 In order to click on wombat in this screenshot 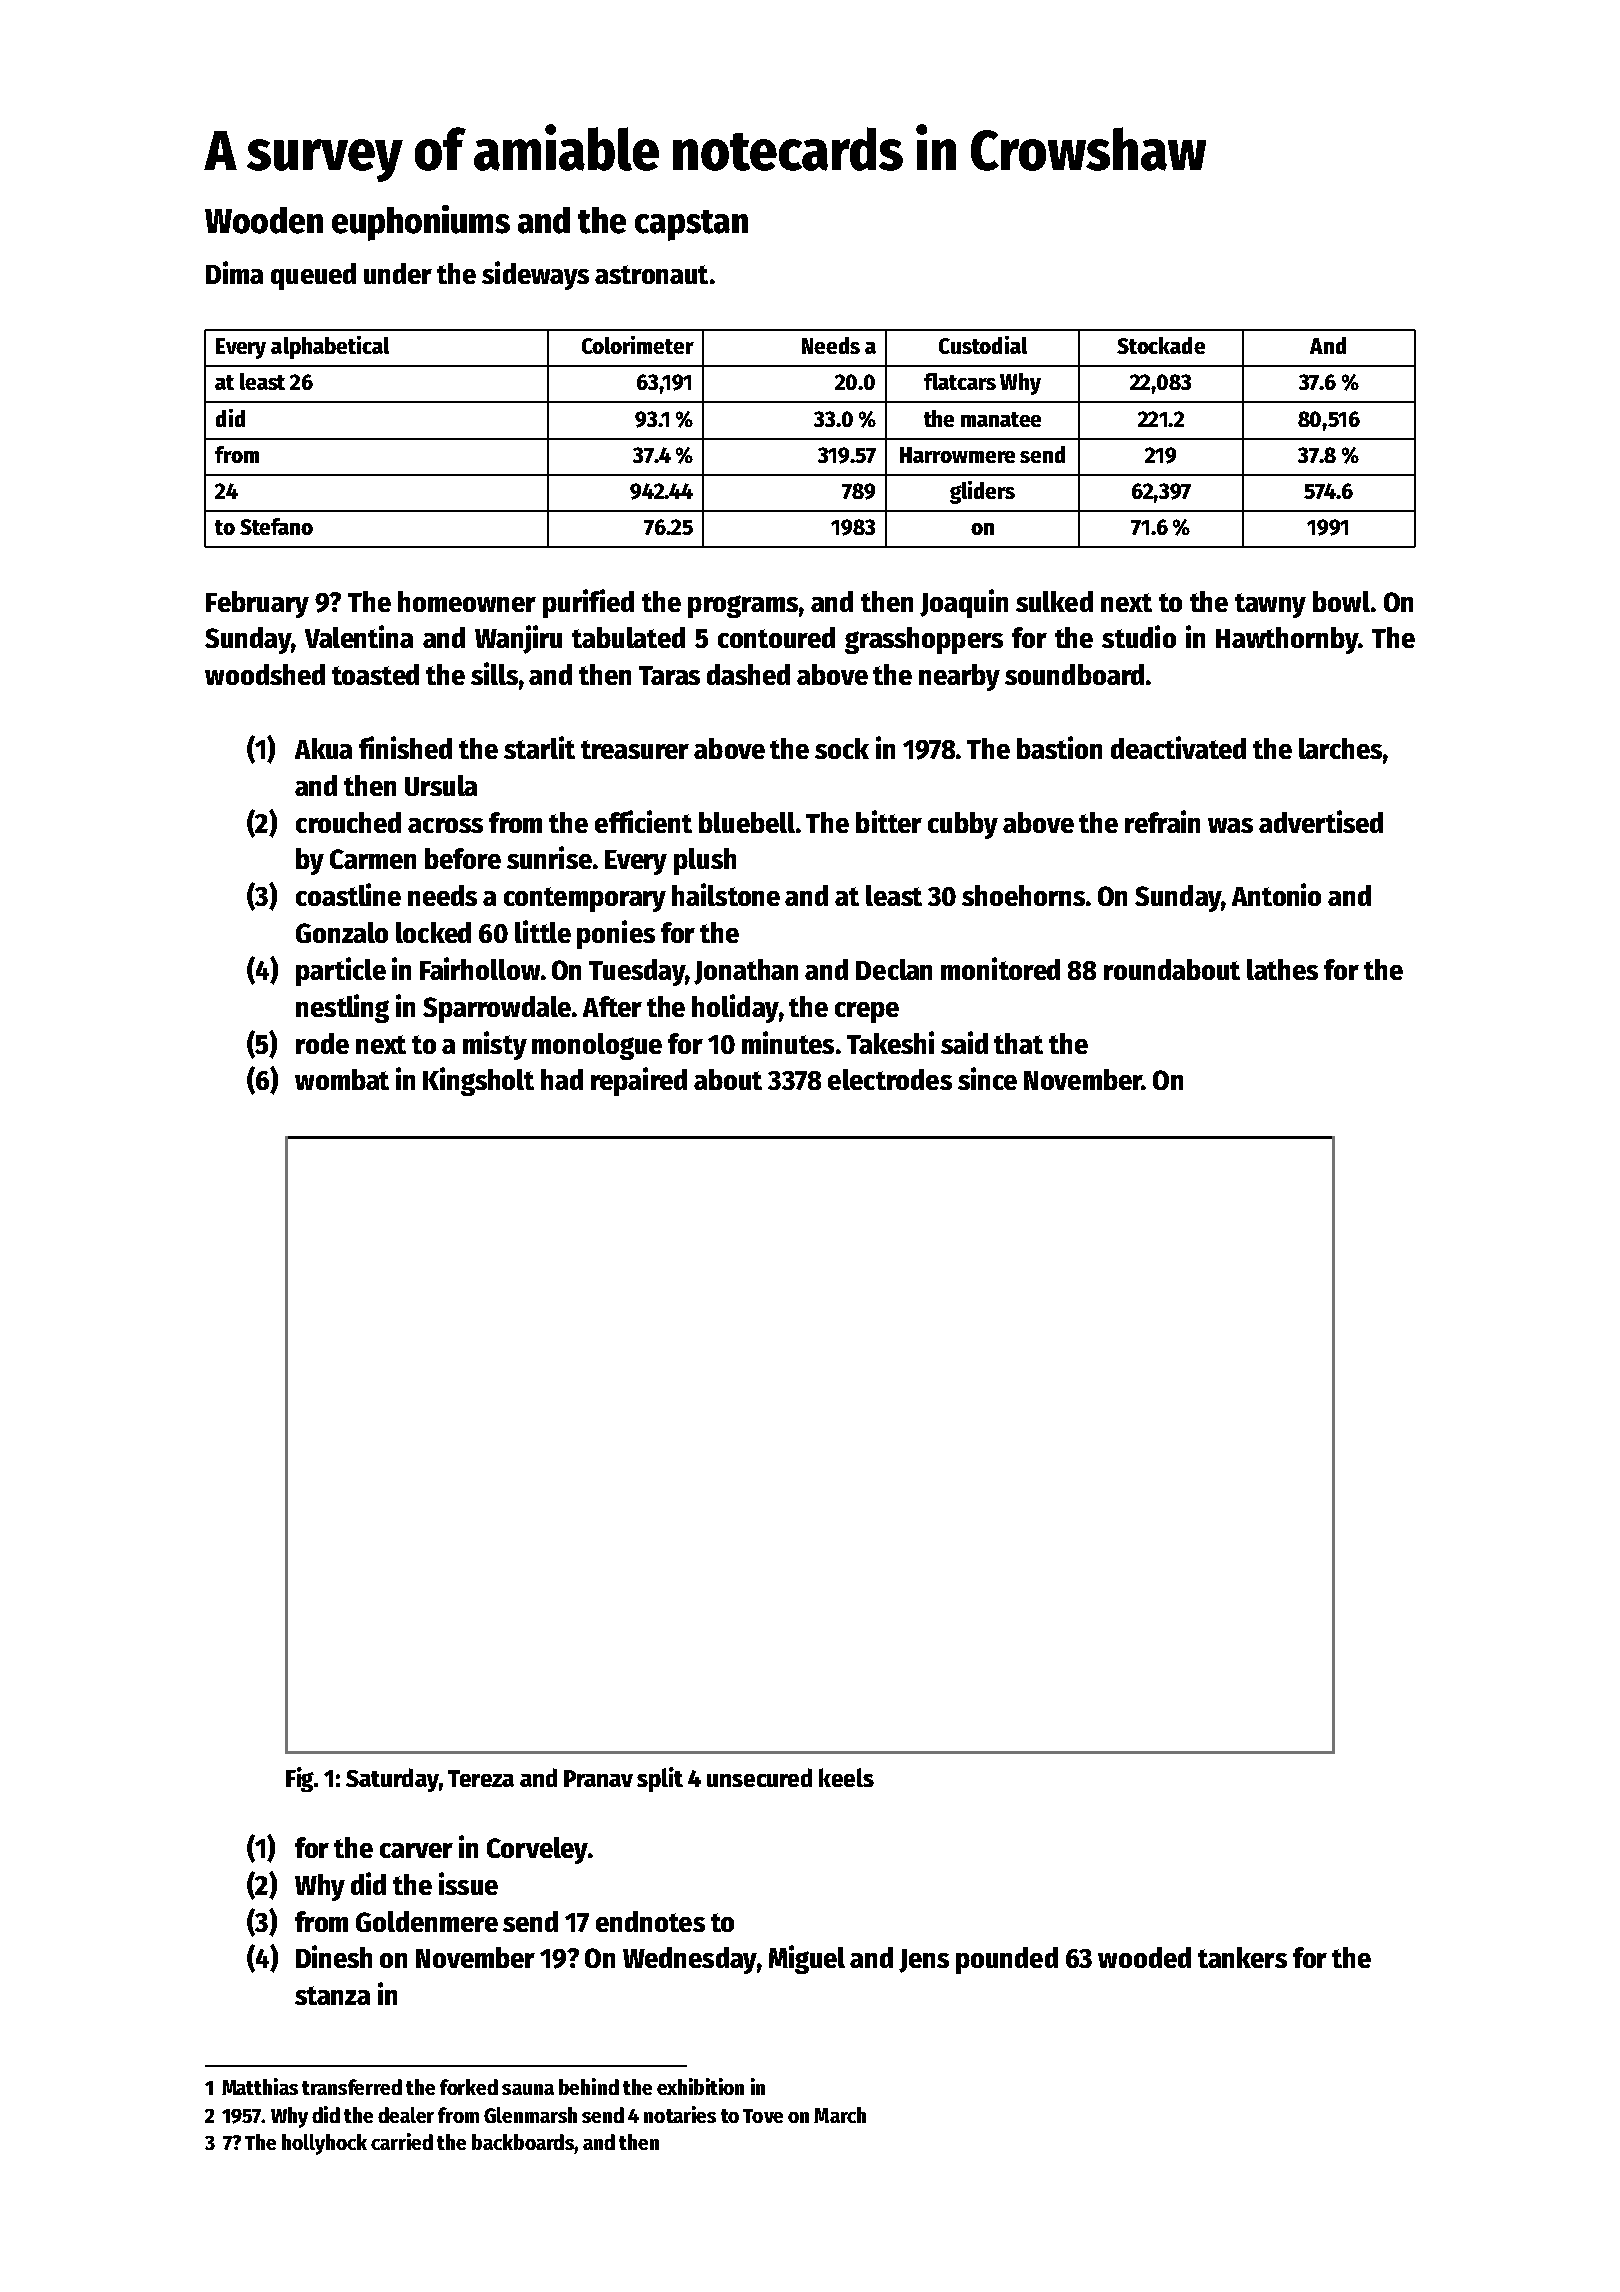, I will do `click(342, 1079)`.
